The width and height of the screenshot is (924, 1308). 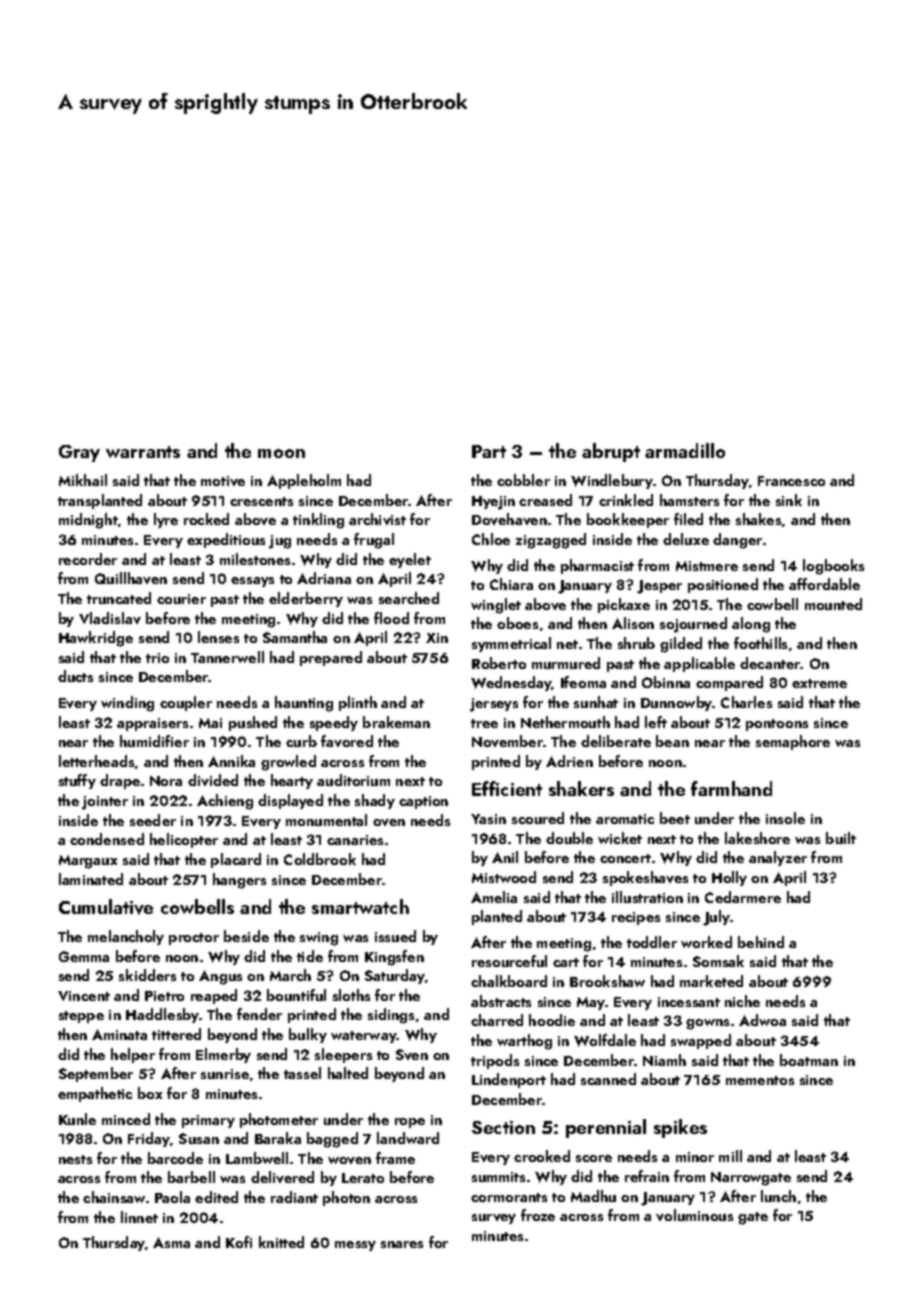 I want to click on boatman, so click(x=809, y=1060).
